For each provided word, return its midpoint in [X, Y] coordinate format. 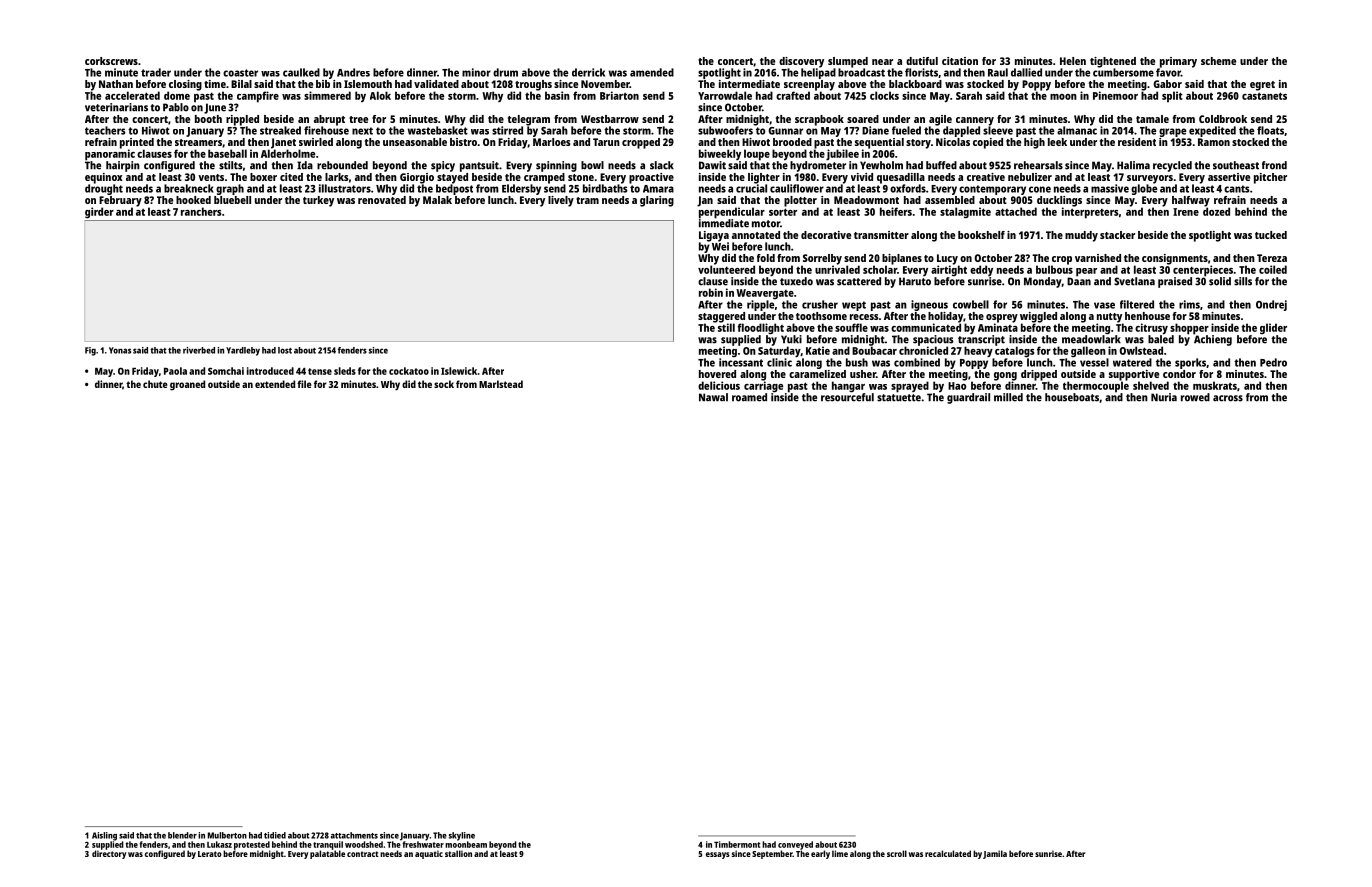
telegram [529, 120]
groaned [187, 385]
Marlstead [501, 384]
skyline [462, 836]
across [1228, 398]
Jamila [995, 854]
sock [444, 384]
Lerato [210, 854]
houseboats [1072, 397]
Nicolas [953, 142]
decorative [826, 235]
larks [337, 177]
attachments [354, 835]
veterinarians [116, 107]
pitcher [1270, 178]
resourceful [847, 397]
